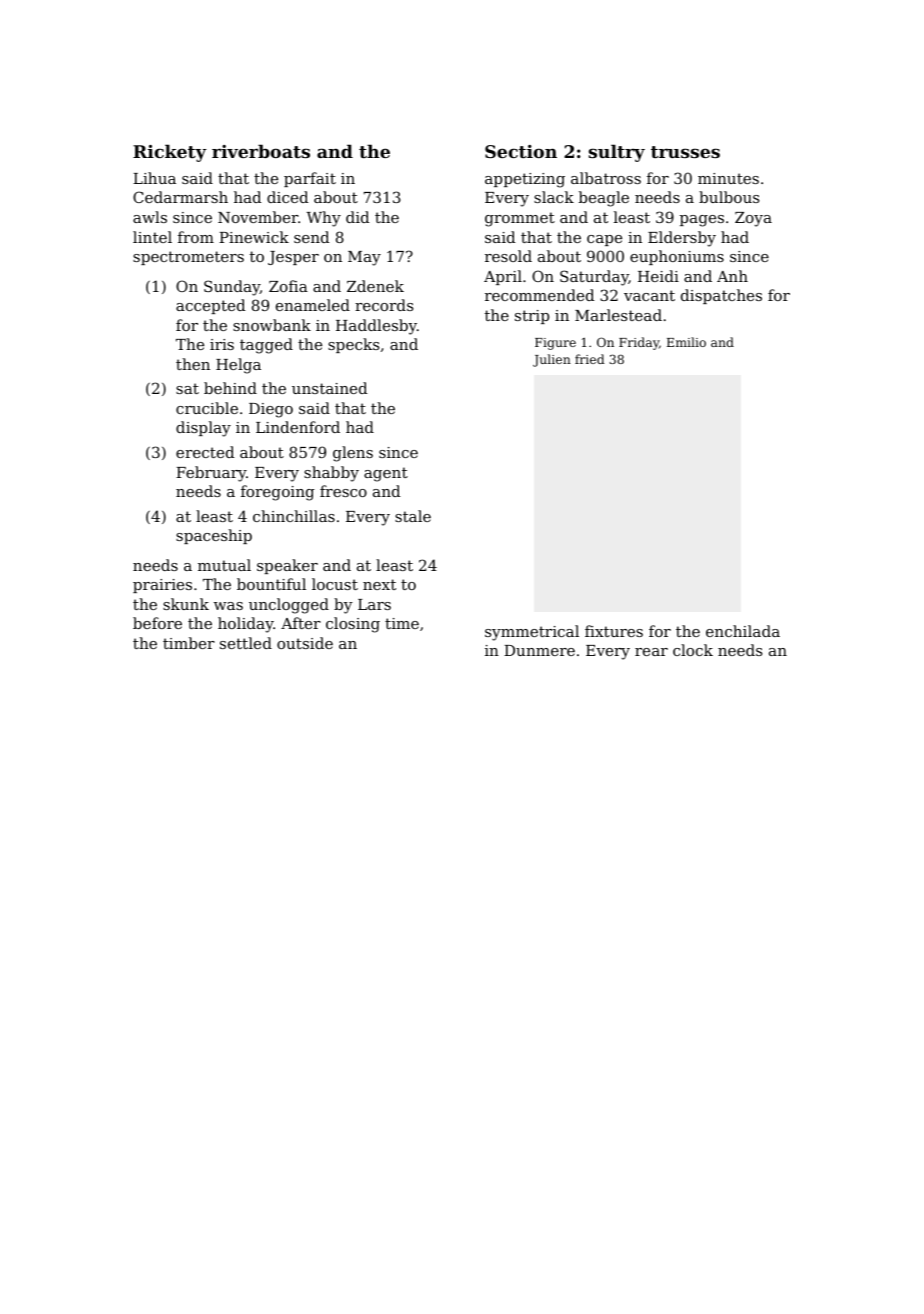 This screenshot has width=924, height=1314. What do you see at coordinates (170, 153) in the screenshot?
I see `Rickety` at bounding box center [170, 153].
